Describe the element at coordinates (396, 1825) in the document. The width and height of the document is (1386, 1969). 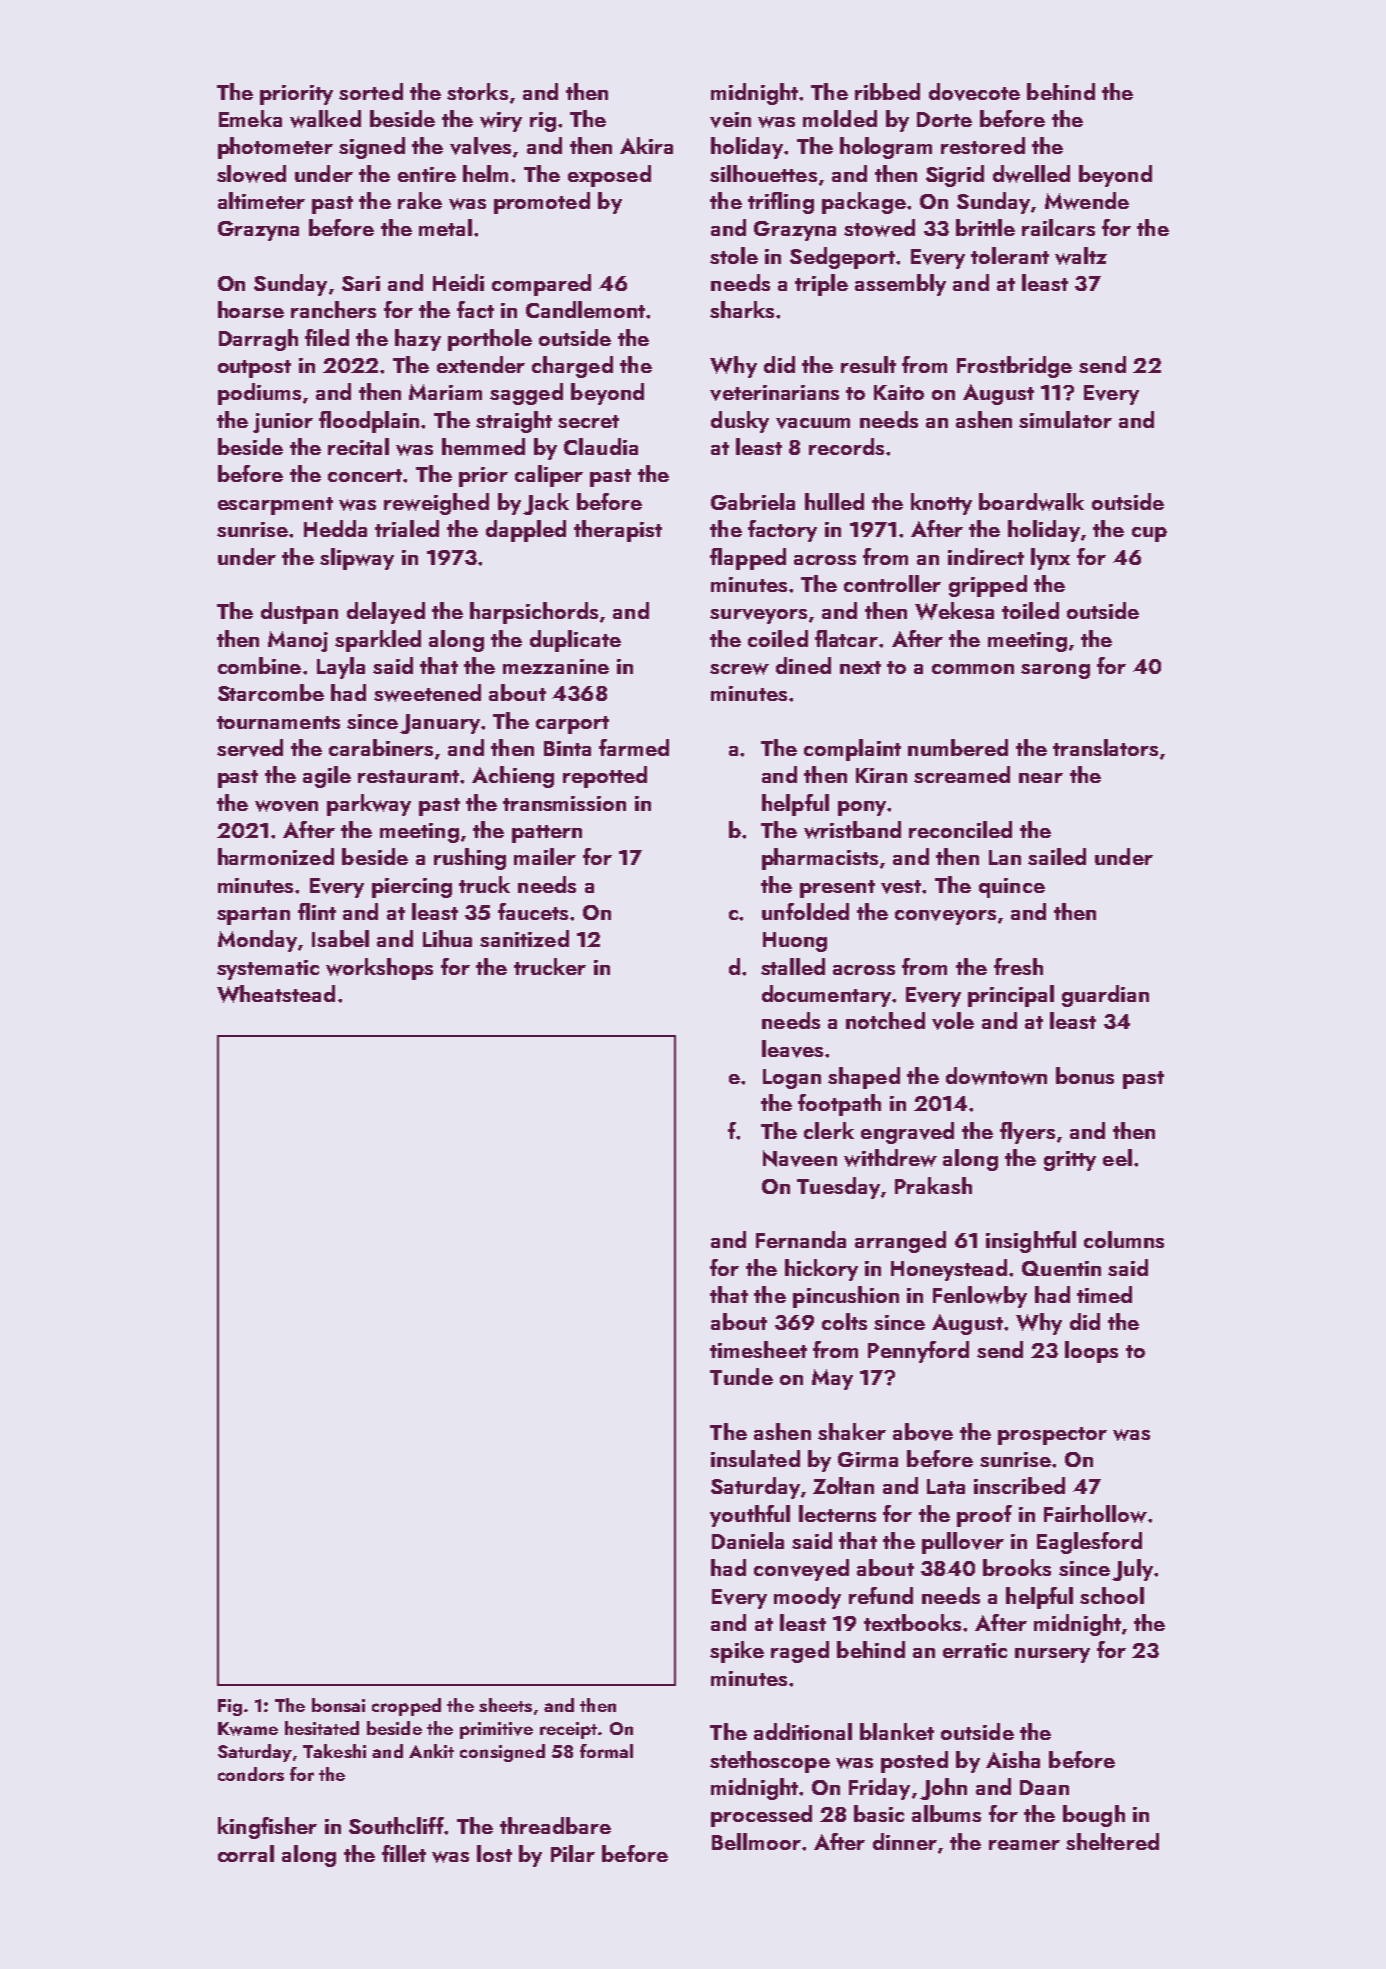
I see `Southcliff` at that location.
